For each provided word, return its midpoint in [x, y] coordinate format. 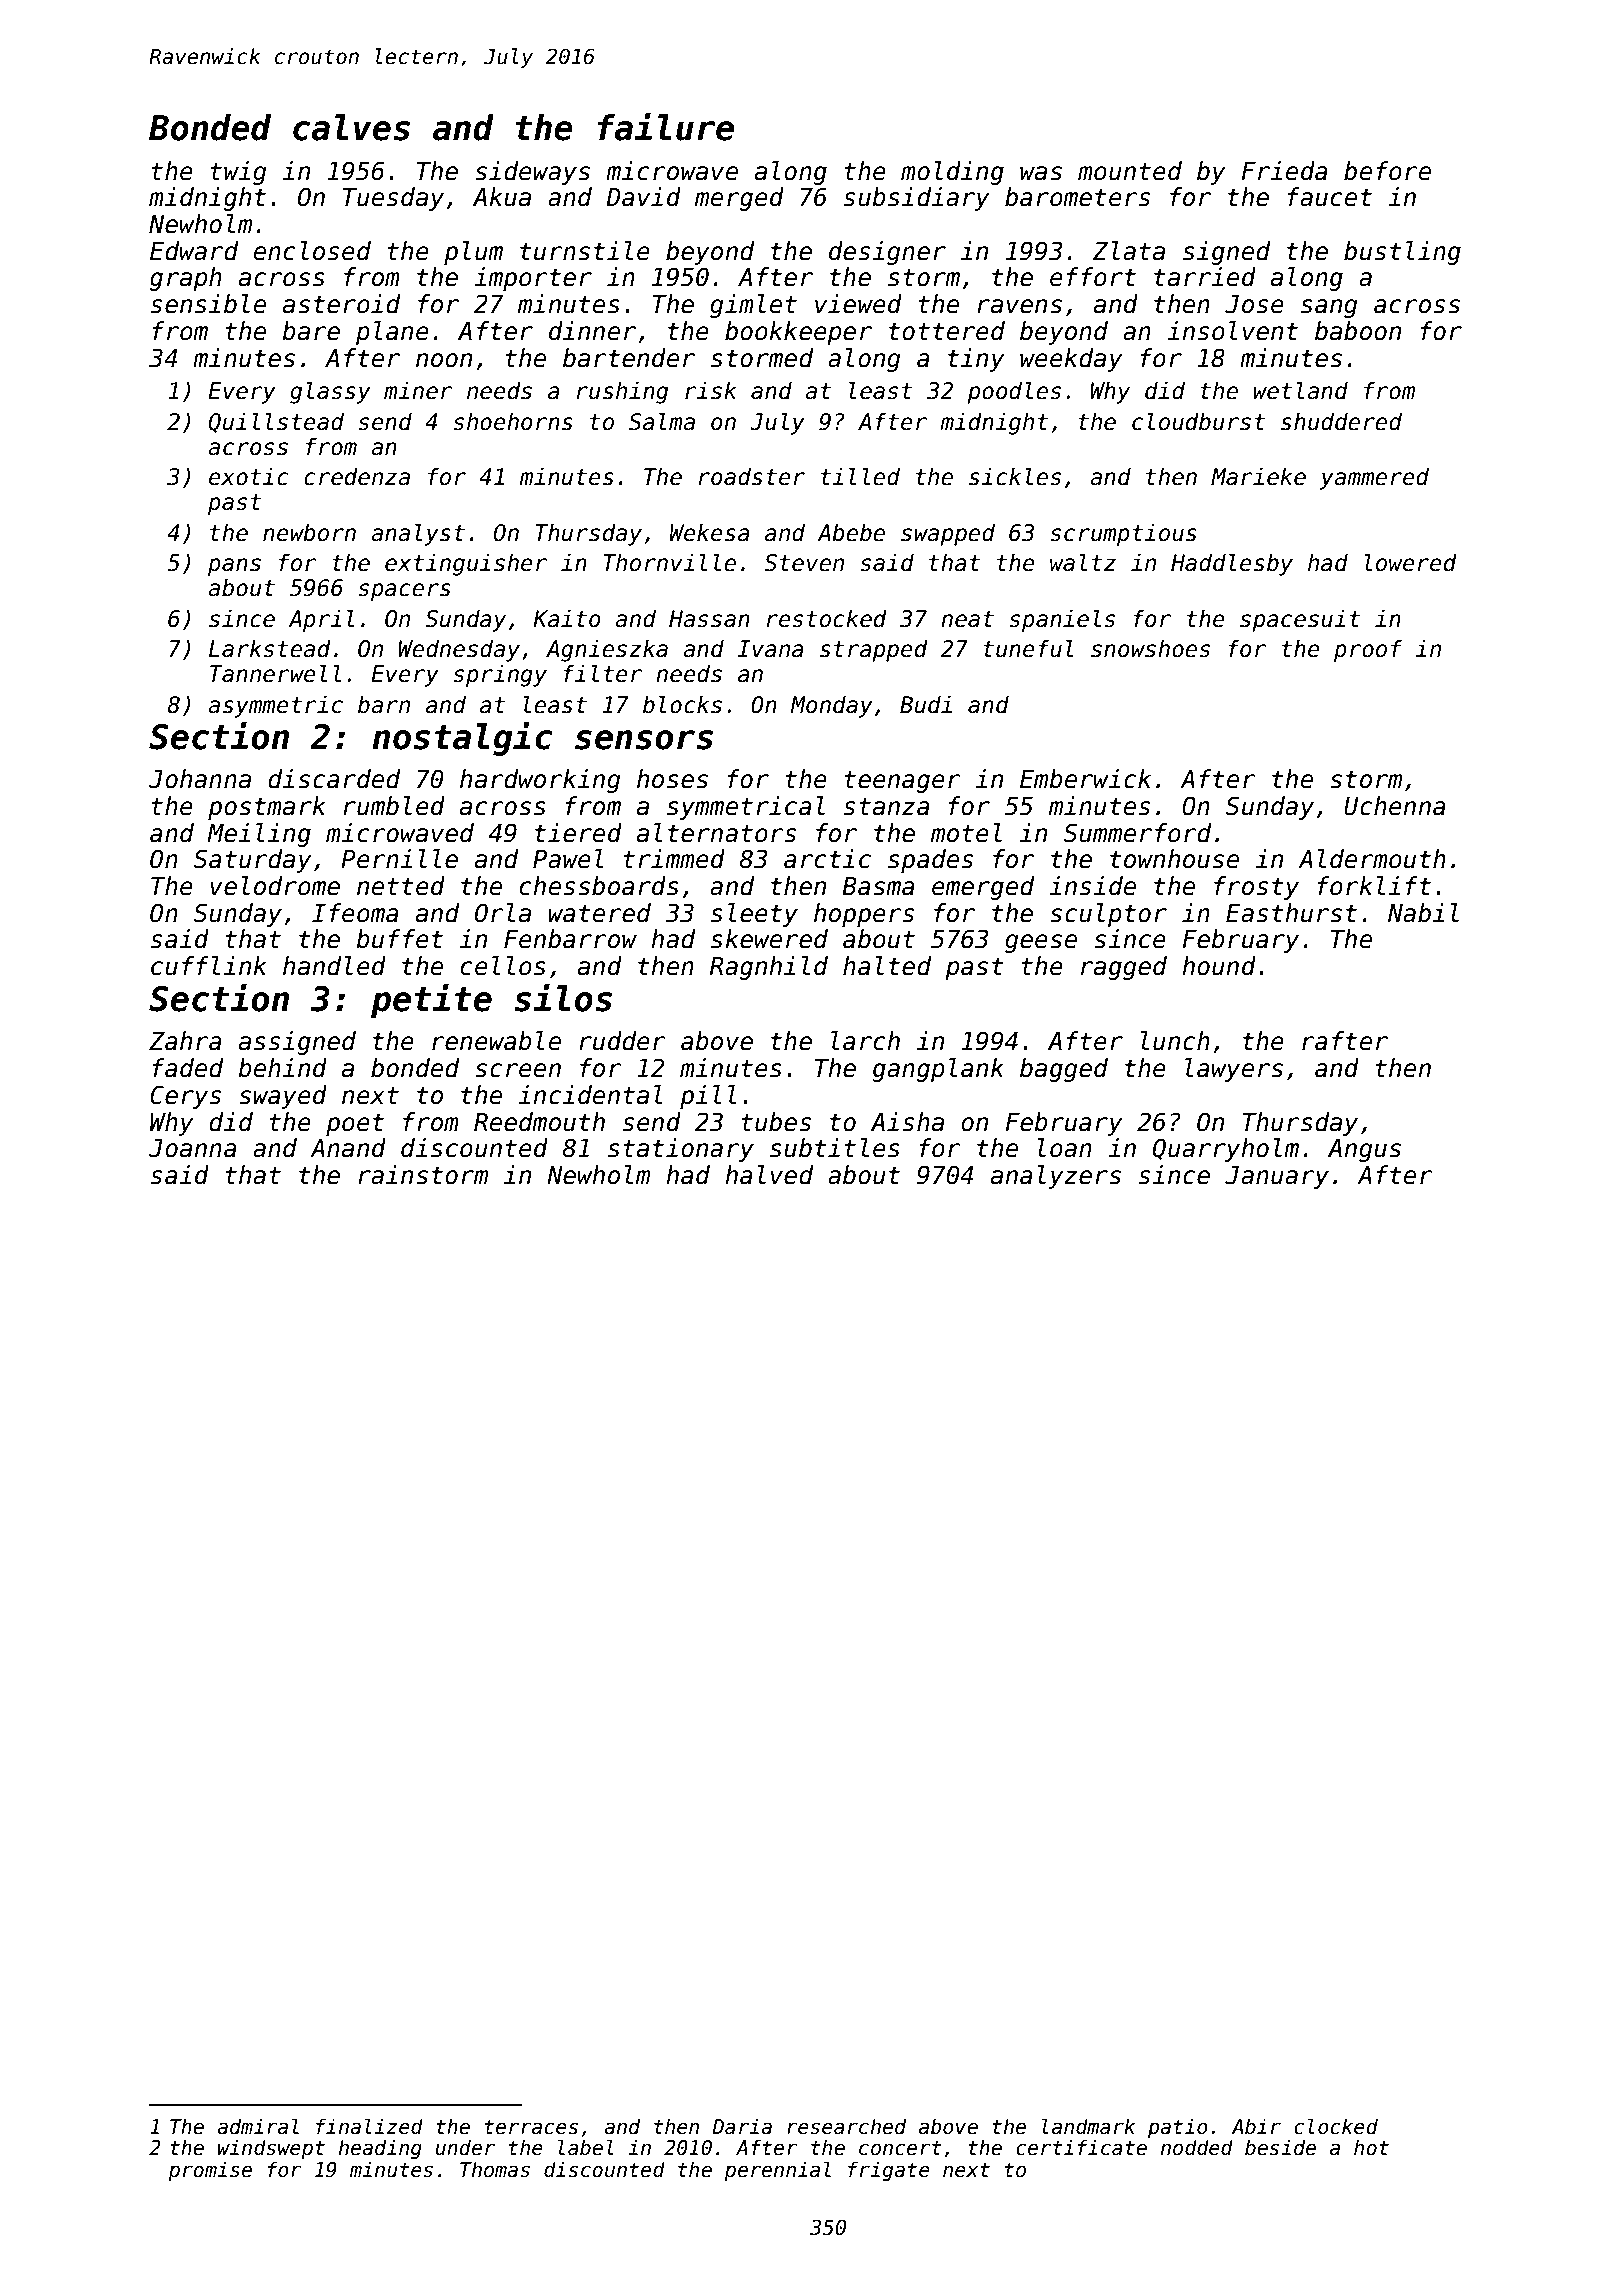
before [1387, 171]
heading [380, 2149]
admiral [258, 2126]
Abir [1256, 2126]
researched [846, 2126]
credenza [357, 476]
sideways [532, 173]
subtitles [835, 1148]
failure [666, 126]
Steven [804, 563]
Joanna [193, 1148]
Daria [742, 2126]
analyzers [1056, 1177]
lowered [1411, 562]
